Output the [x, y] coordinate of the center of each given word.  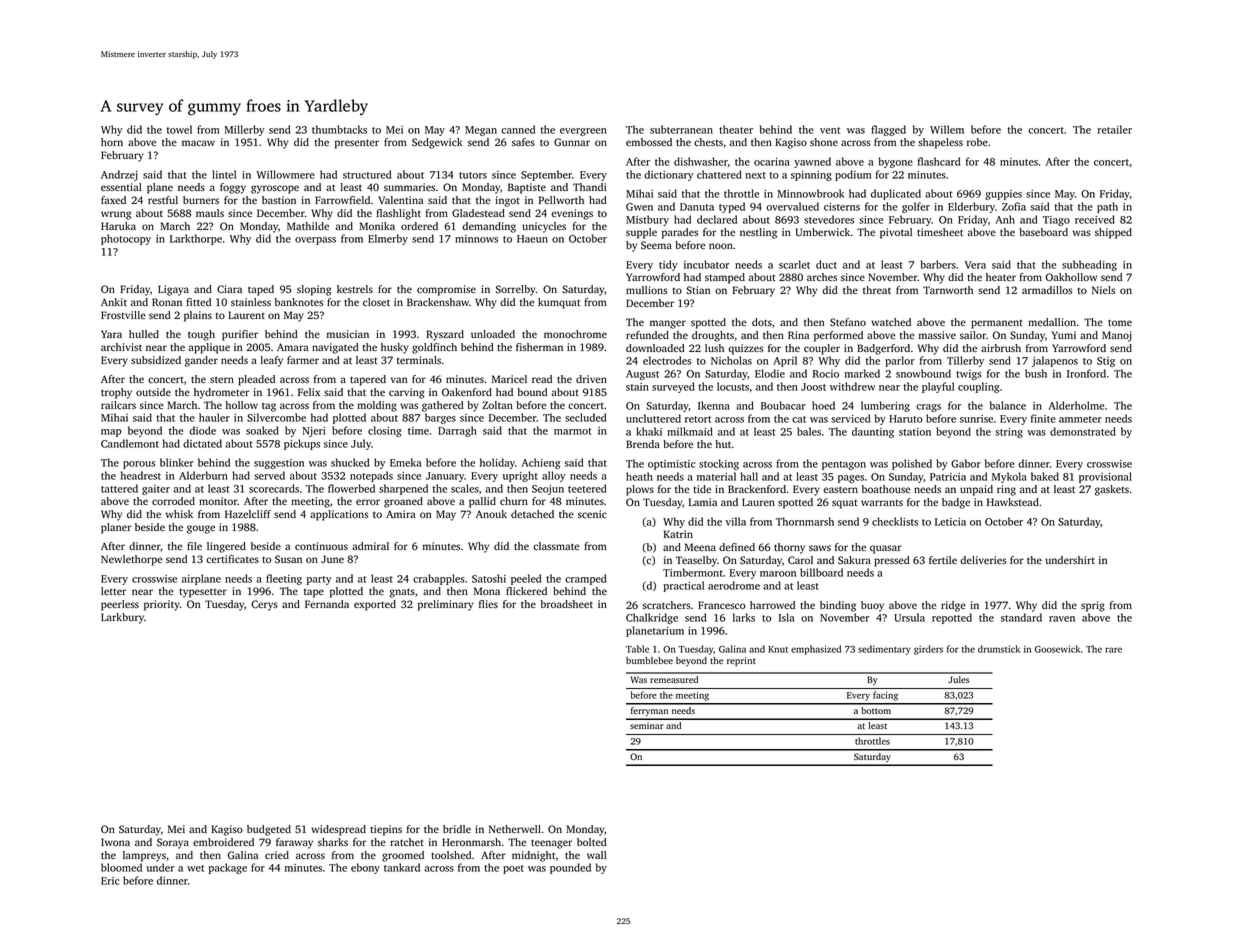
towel [179, 129]
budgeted [269, 830]
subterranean [681, 129]
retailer [1115, 129]
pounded [570, 868]
